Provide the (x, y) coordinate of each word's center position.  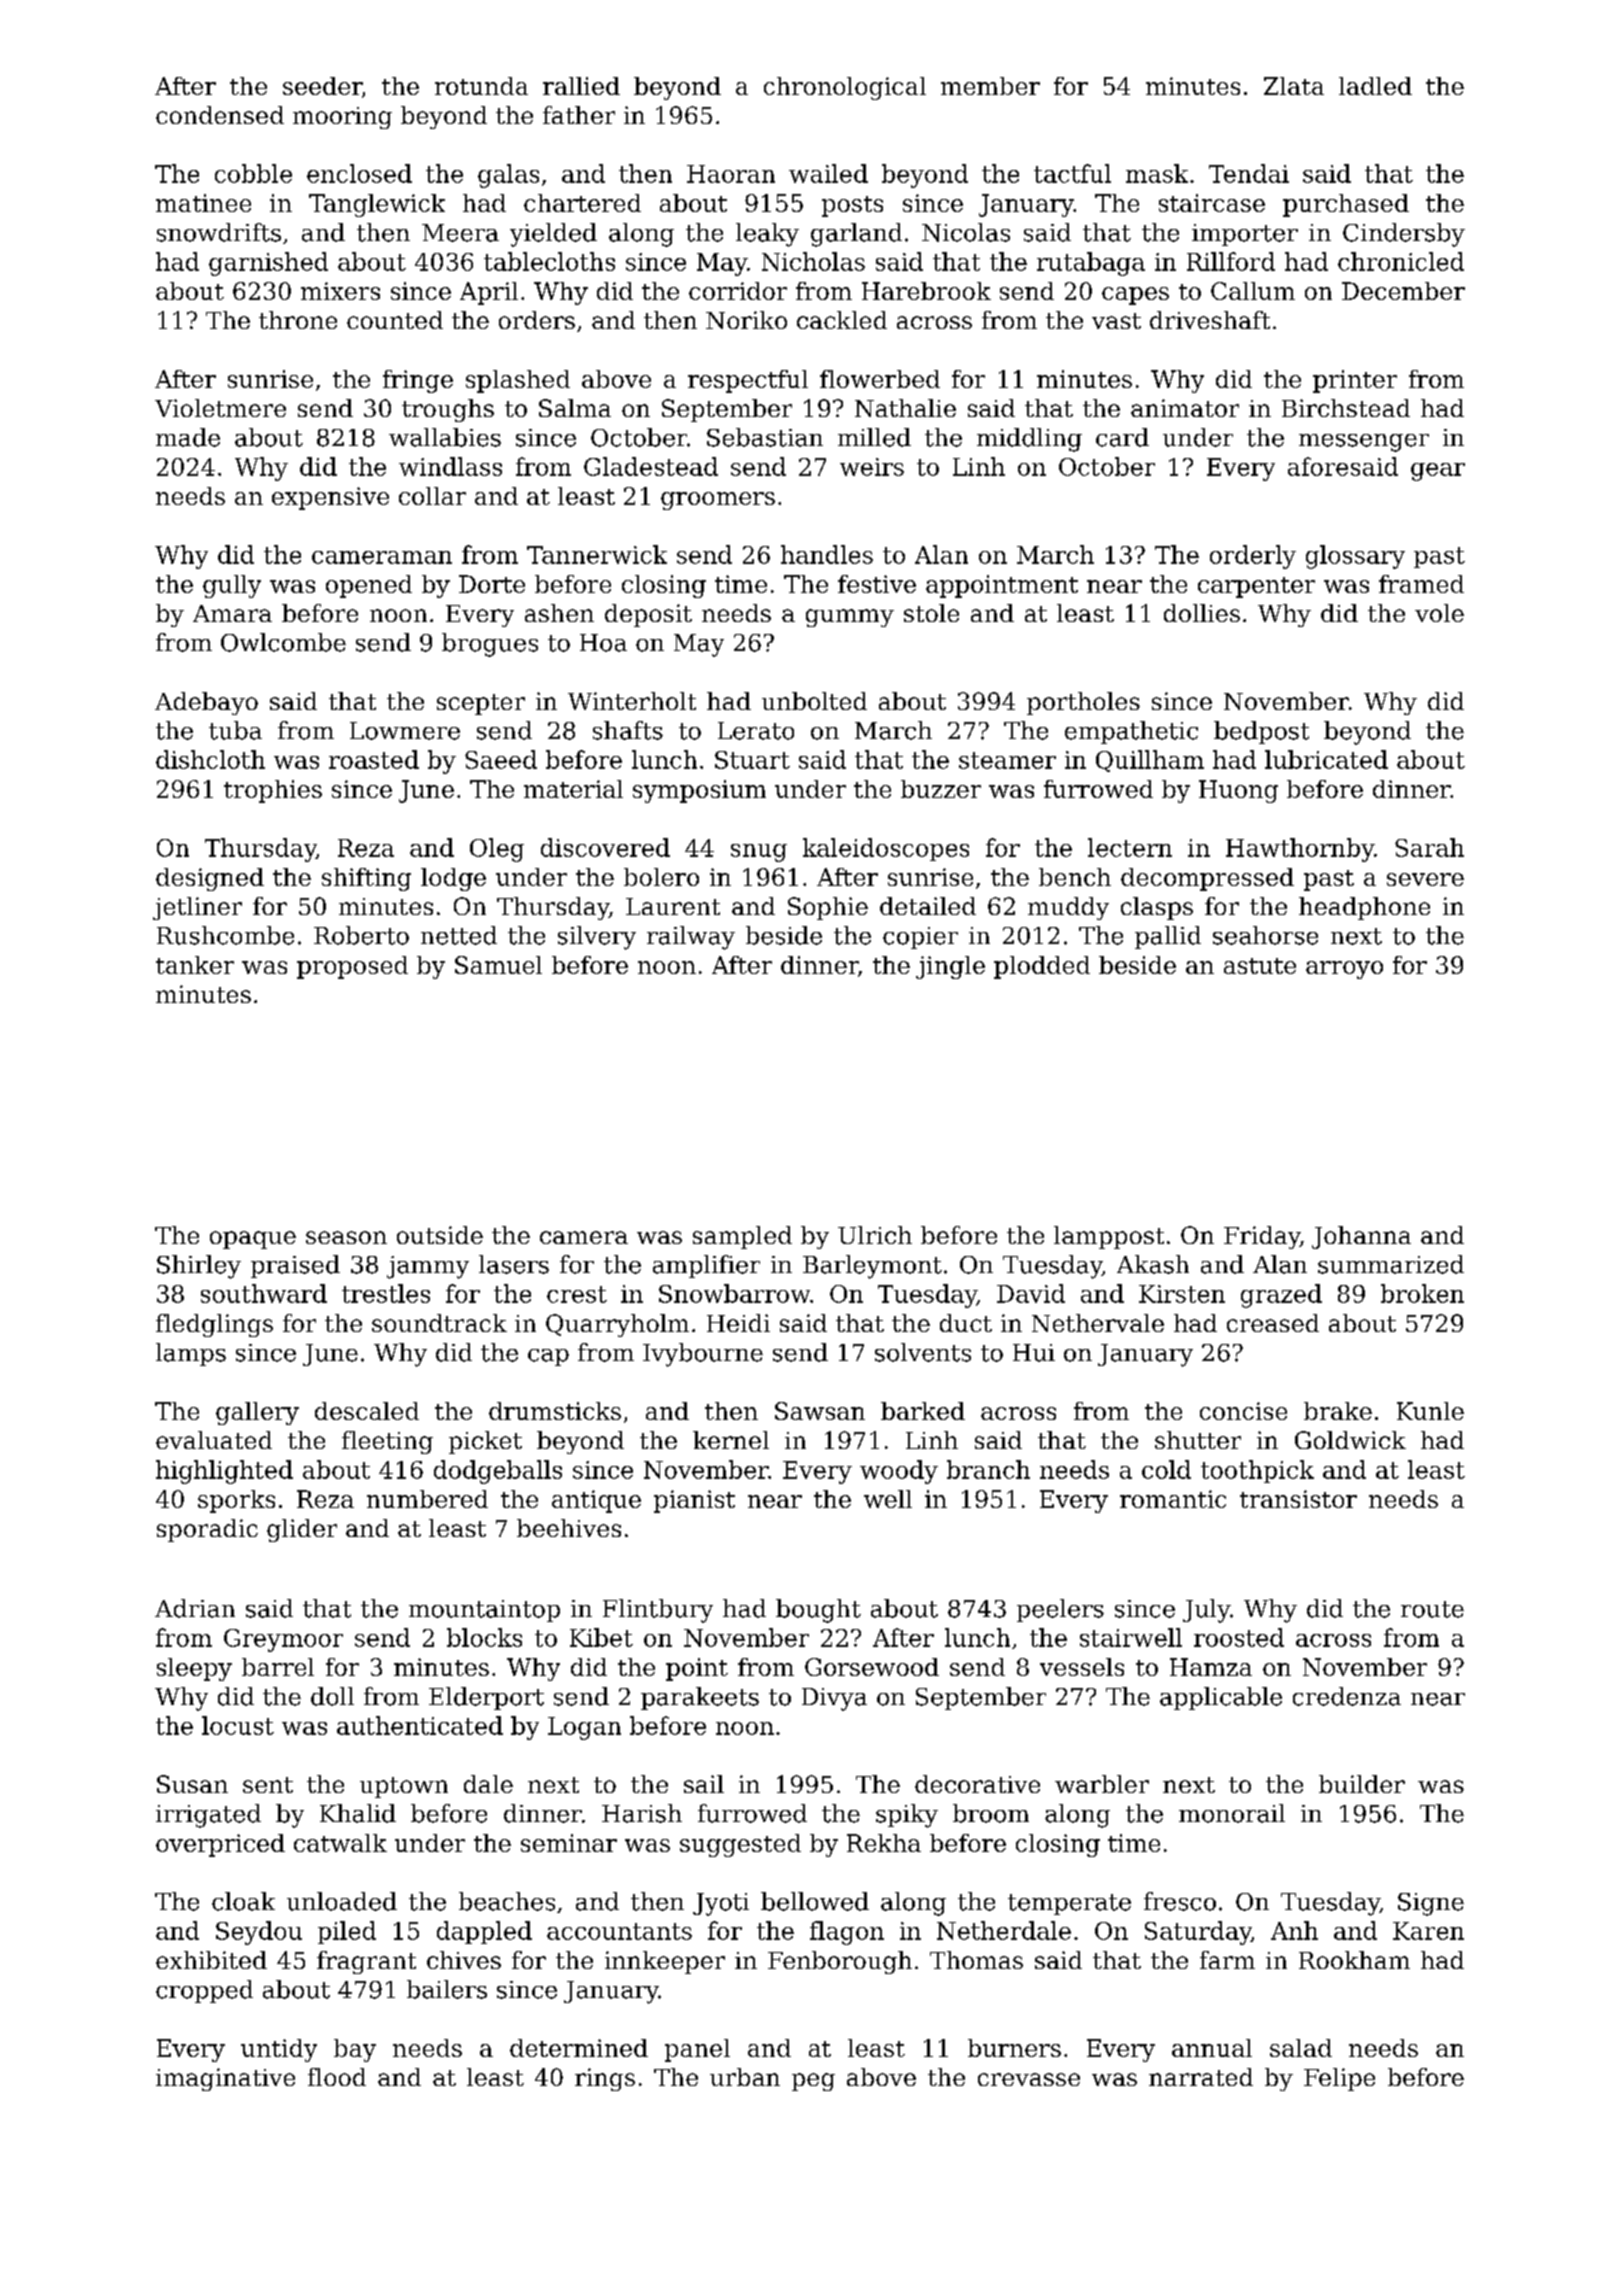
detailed (928, 906)
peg (813, 2082)
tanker (195, 965)
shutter (1198, 1440)
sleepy (194, 1669)
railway (691, 938)
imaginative (225, 2079)
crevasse (1029, 2079)
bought (818, 1611)
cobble (253, 173)
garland (856, 235)
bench (1075, 877)
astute (1260, 966)
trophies (273, 791)
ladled (1375, 86)
